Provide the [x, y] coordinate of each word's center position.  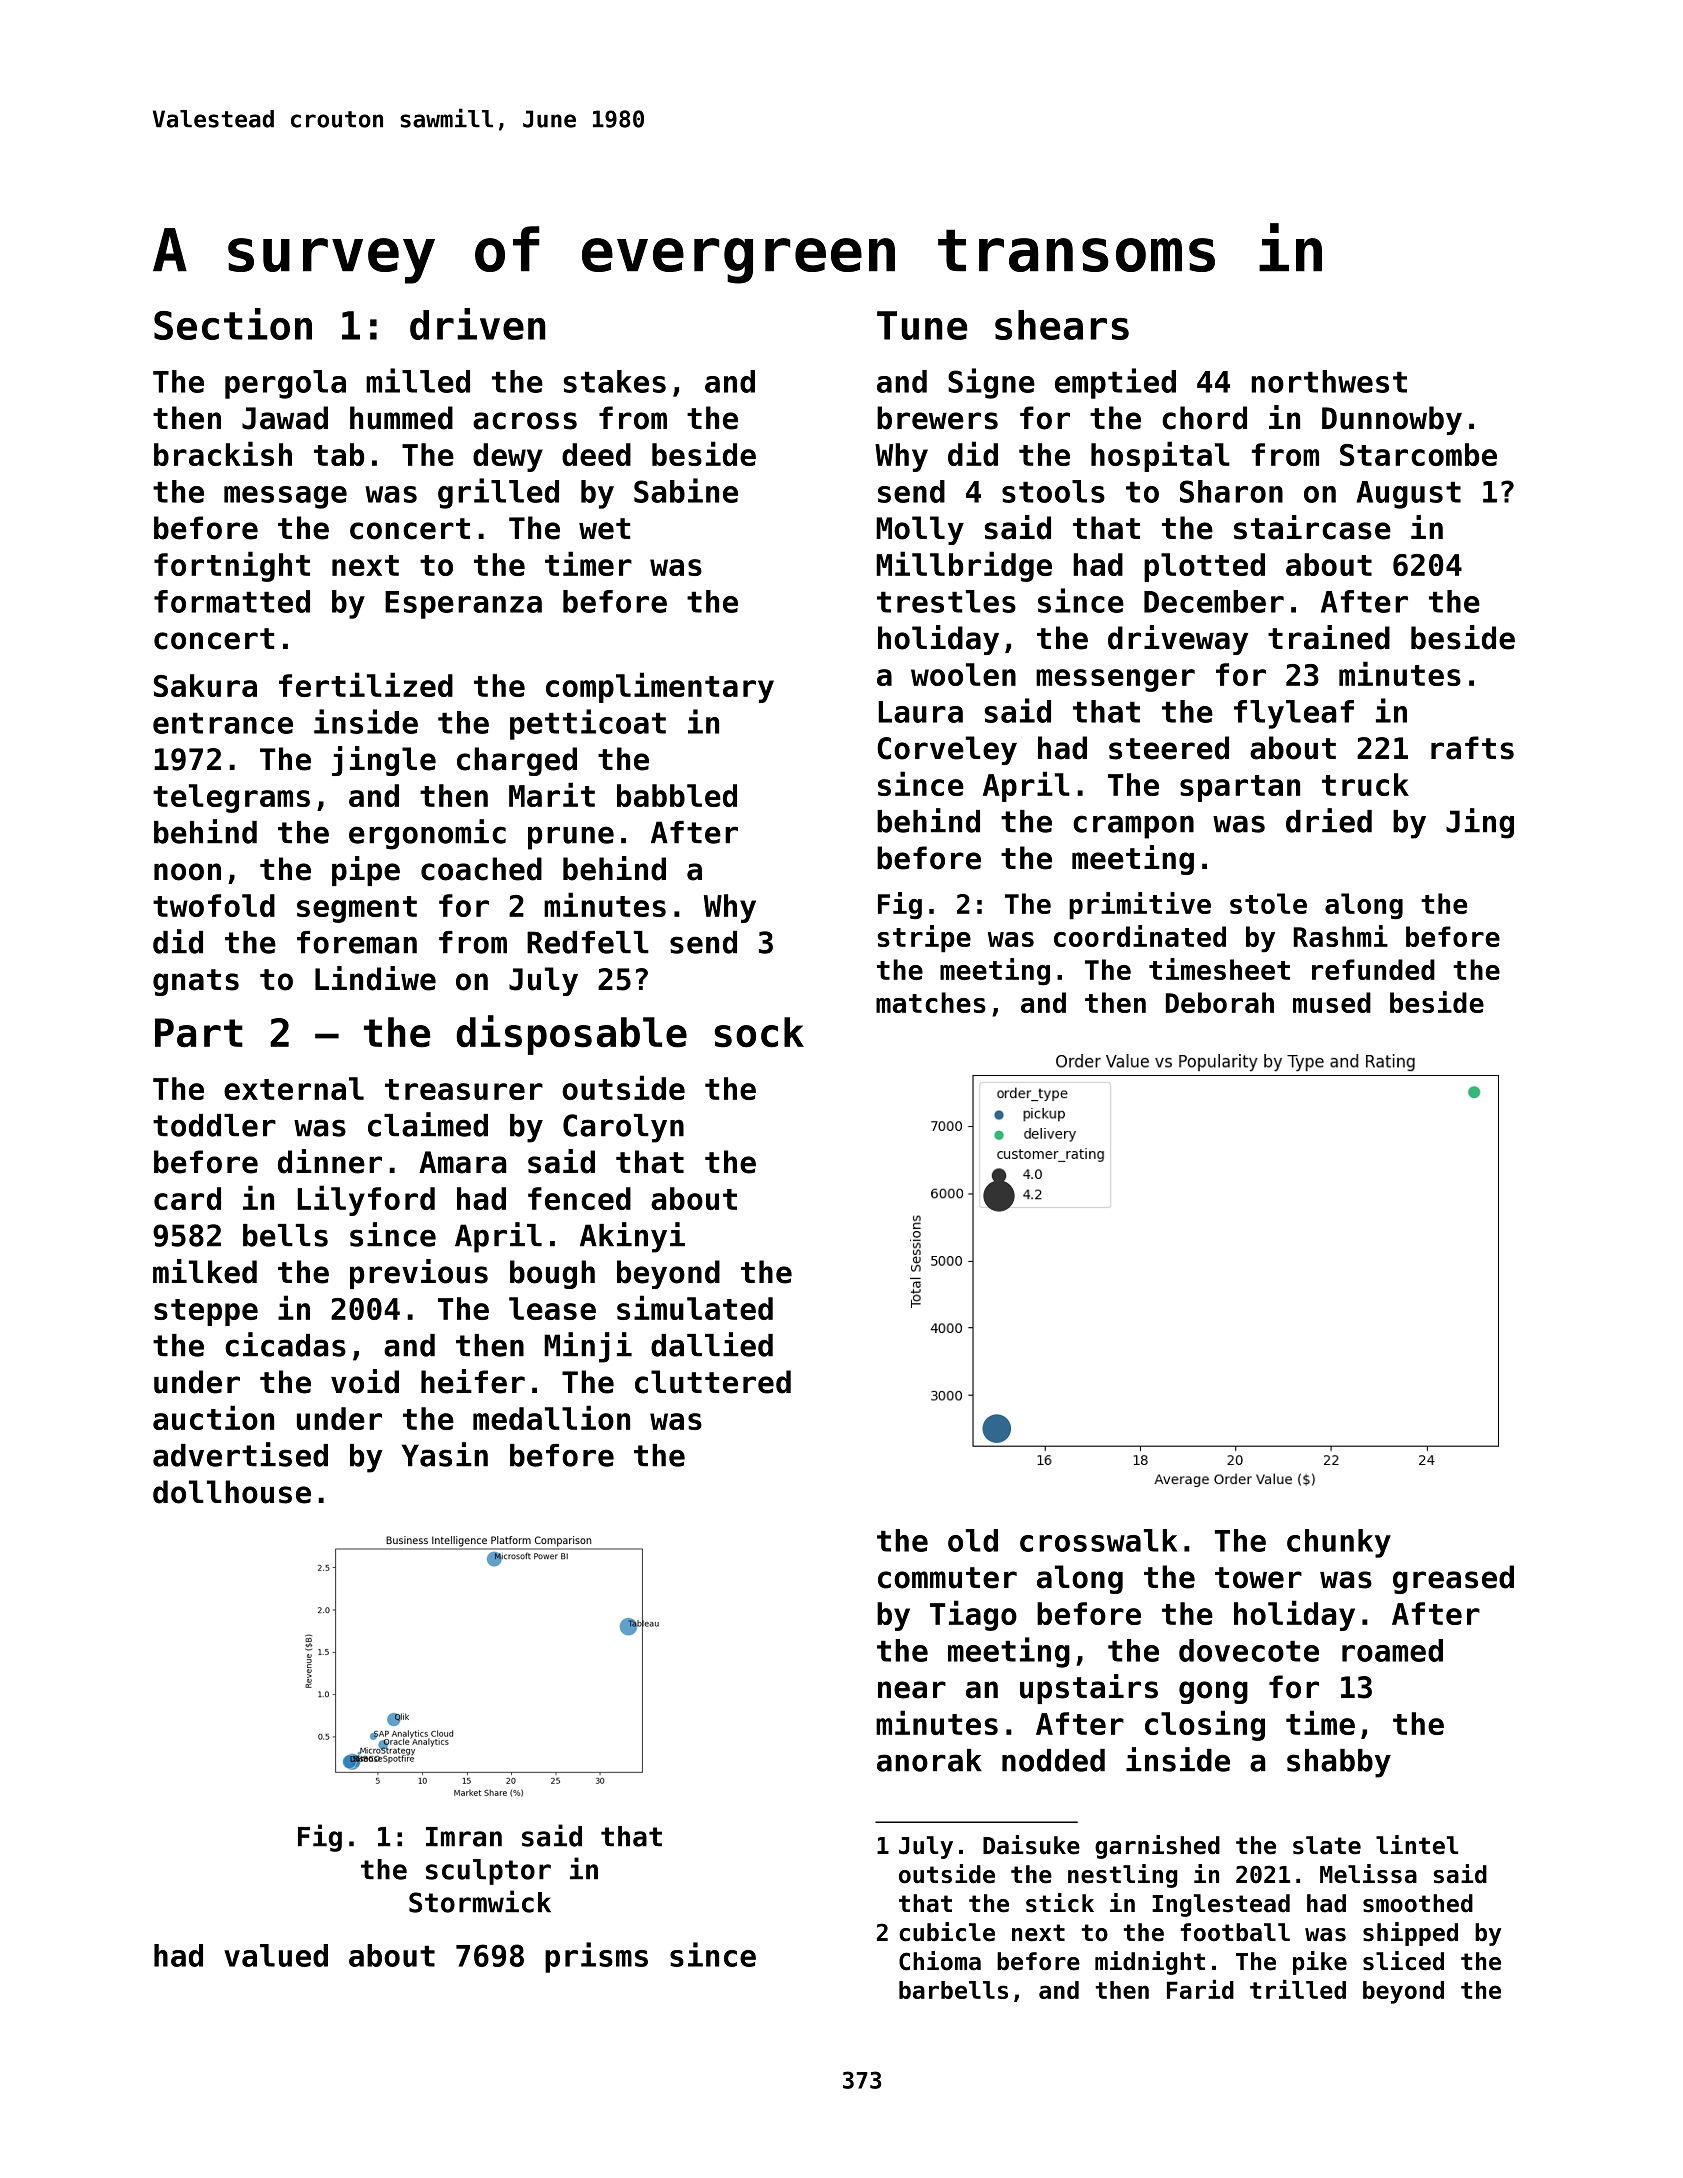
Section [233, 324]
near [912, 1690]
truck [1365, 784]
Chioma [940, 1961]
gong [1213, 1692]
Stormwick [480, 1901]
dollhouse [232, 1492]
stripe [924, 939]
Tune [922, 325]
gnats [196, 982]
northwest [1329, 381]
